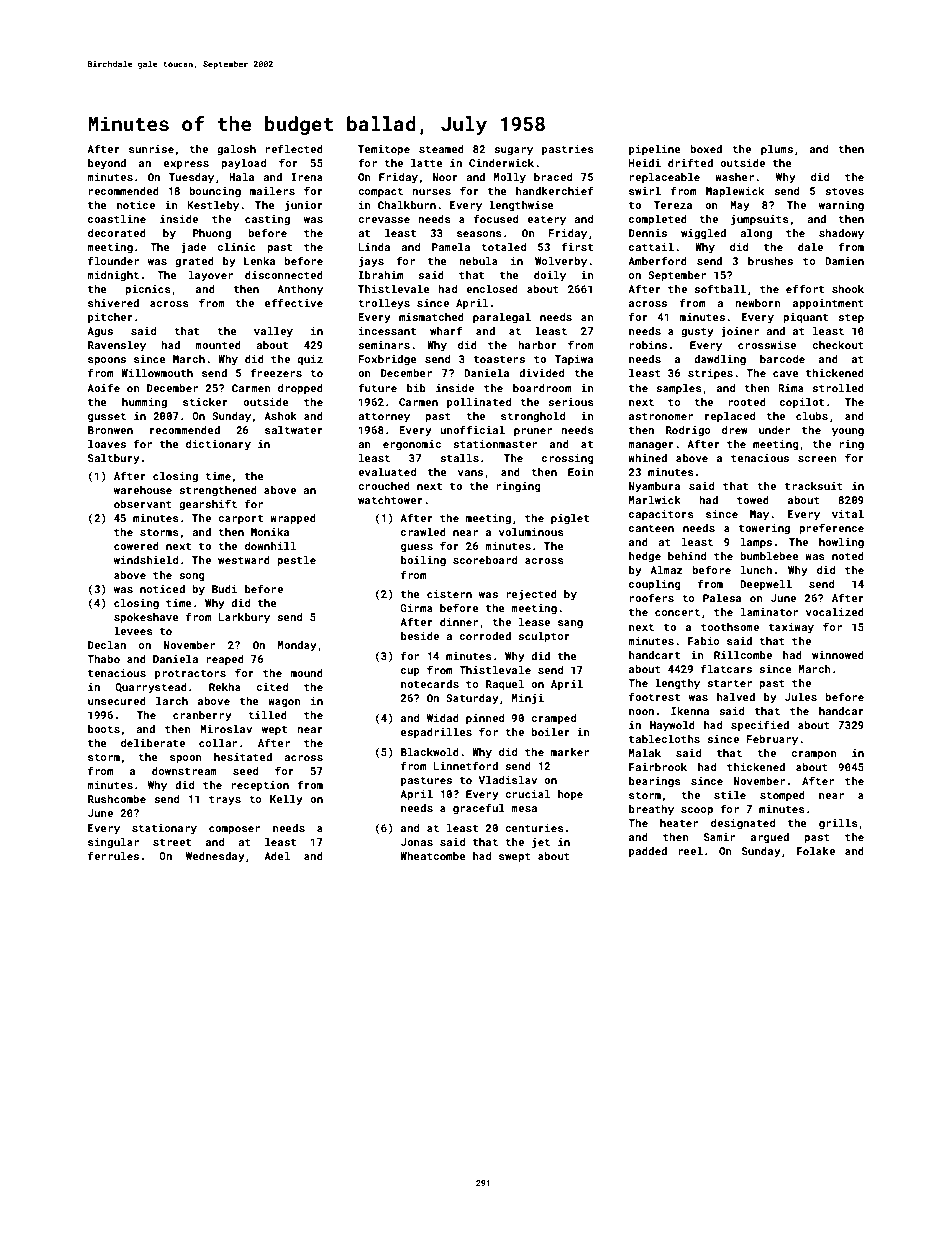  Describe the element at coordinates (277, 856) in the screenshot. I see `Adel` at that location.
